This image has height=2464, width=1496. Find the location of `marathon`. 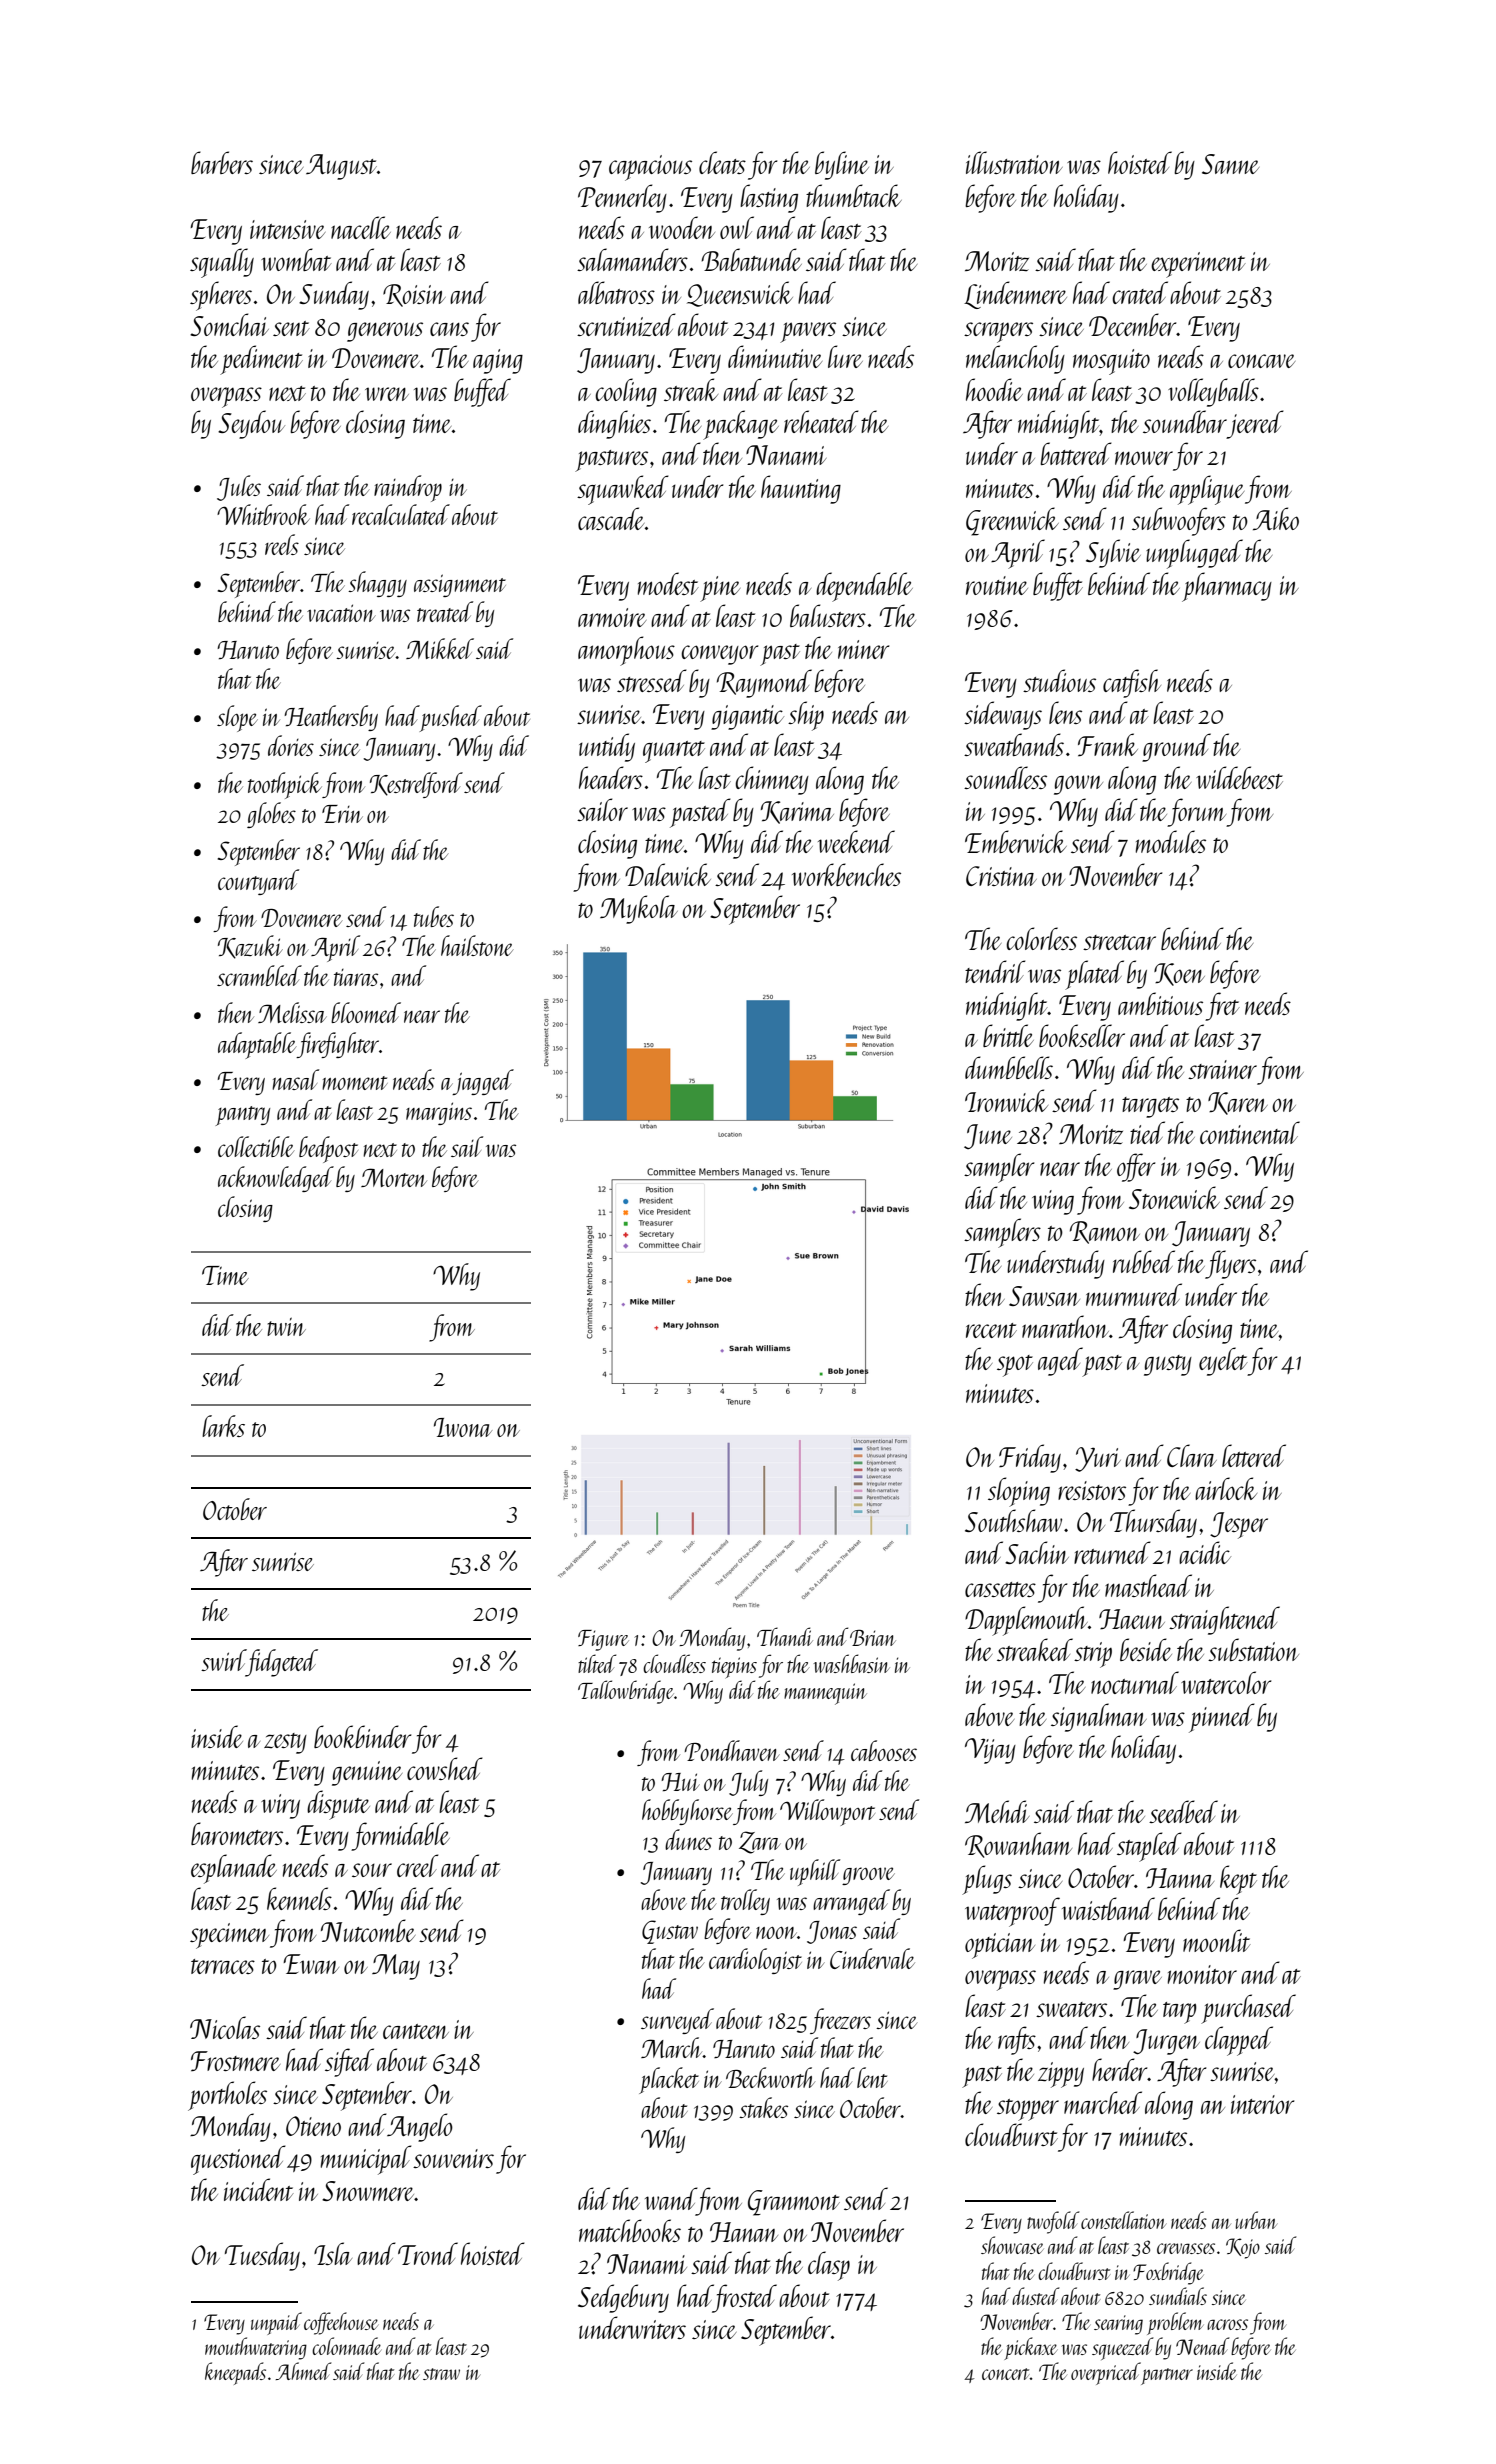

marathon is located at coordinates (1065, 1326).
